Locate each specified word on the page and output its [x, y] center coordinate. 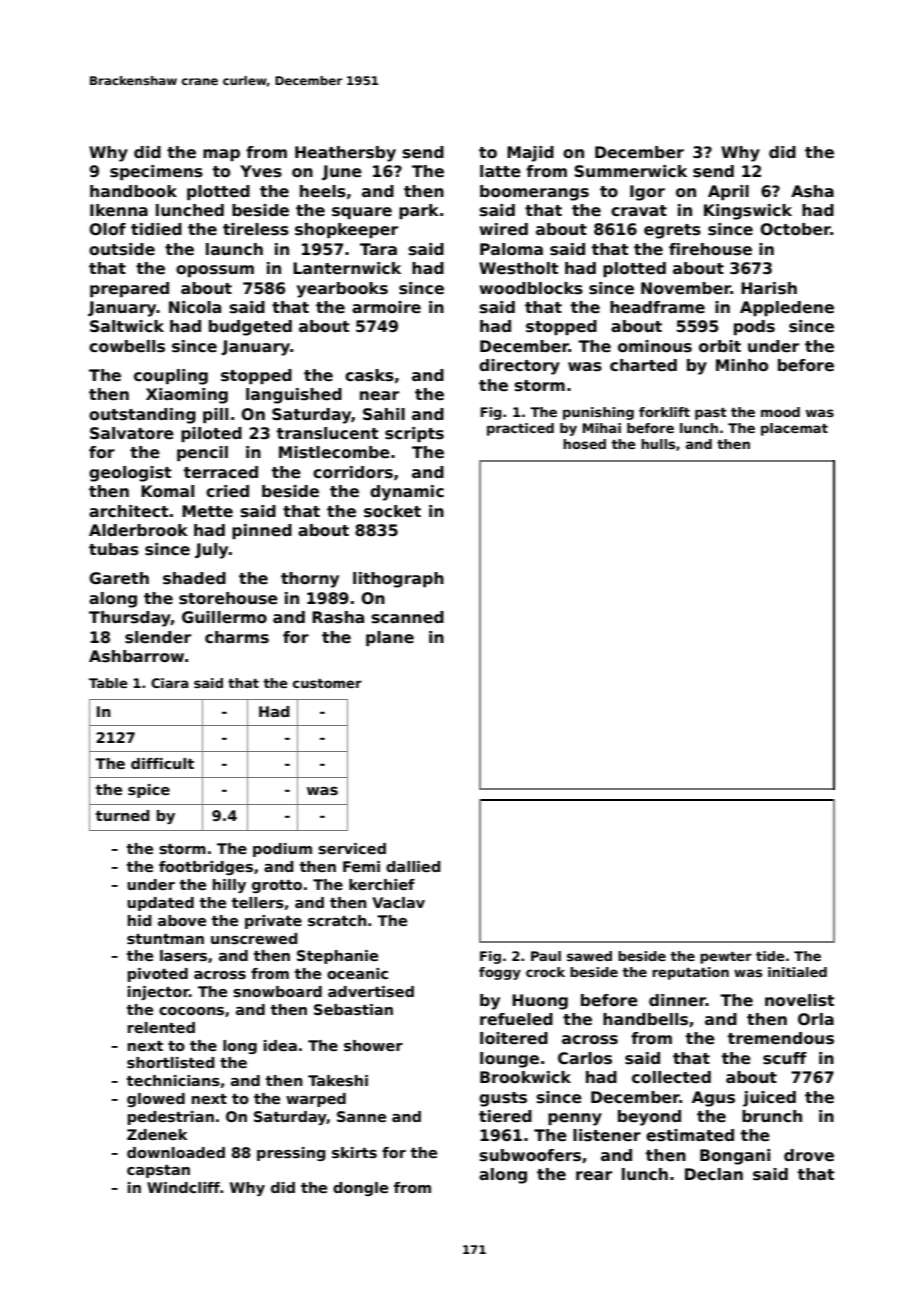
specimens [156, 172]
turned [123, 815]
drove [809, 1155]
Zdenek [157, 1134]
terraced [221, 472]
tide [770, 956]
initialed [797, 972]
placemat [794, 429]
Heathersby [345, 154]
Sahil [384, 414]
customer [327, 683]
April [728, 192]
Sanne [361, 1116]
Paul [546, 956]
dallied [413, 866]
